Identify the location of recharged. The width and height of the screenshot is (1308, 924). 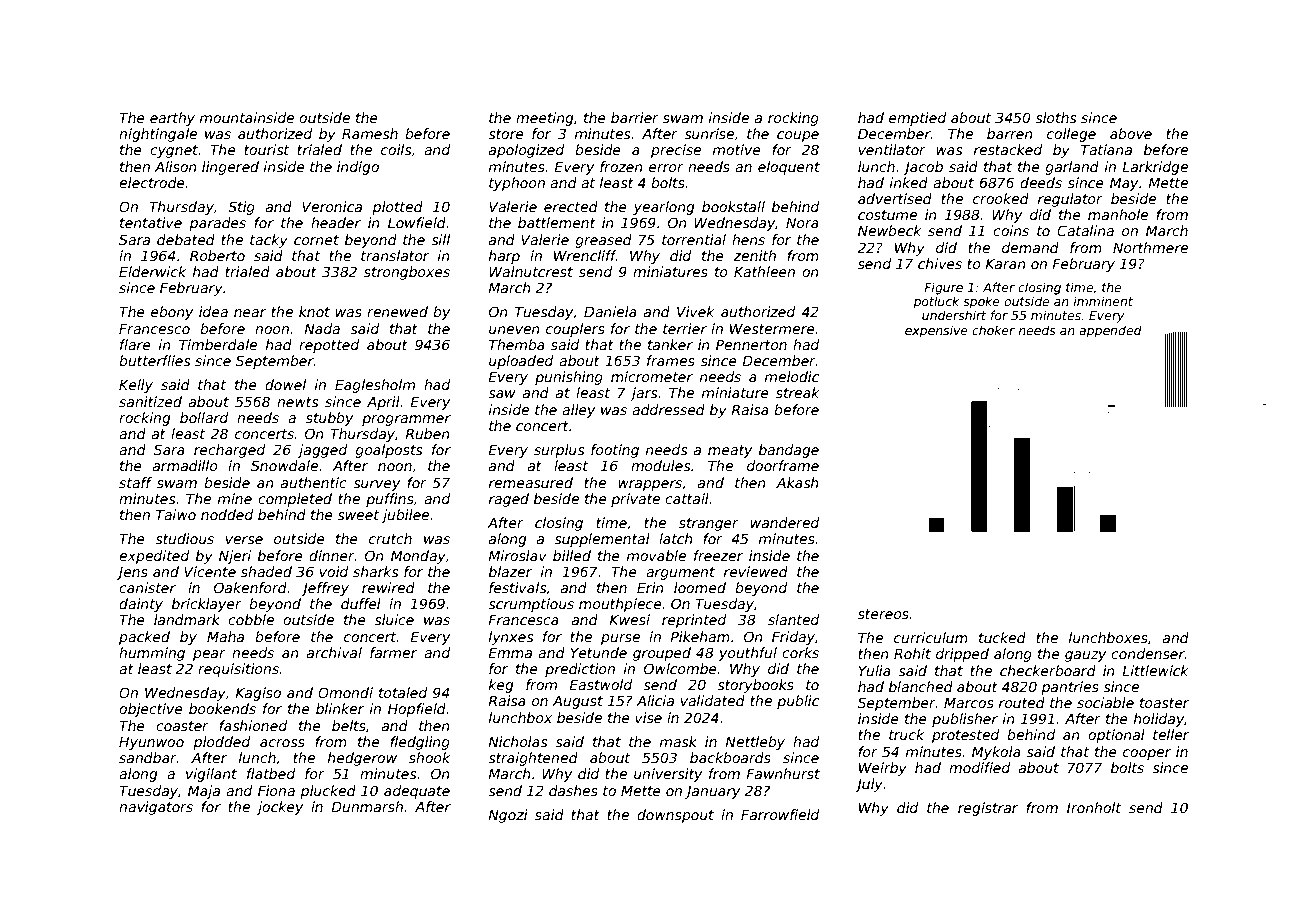
(229, 451).
